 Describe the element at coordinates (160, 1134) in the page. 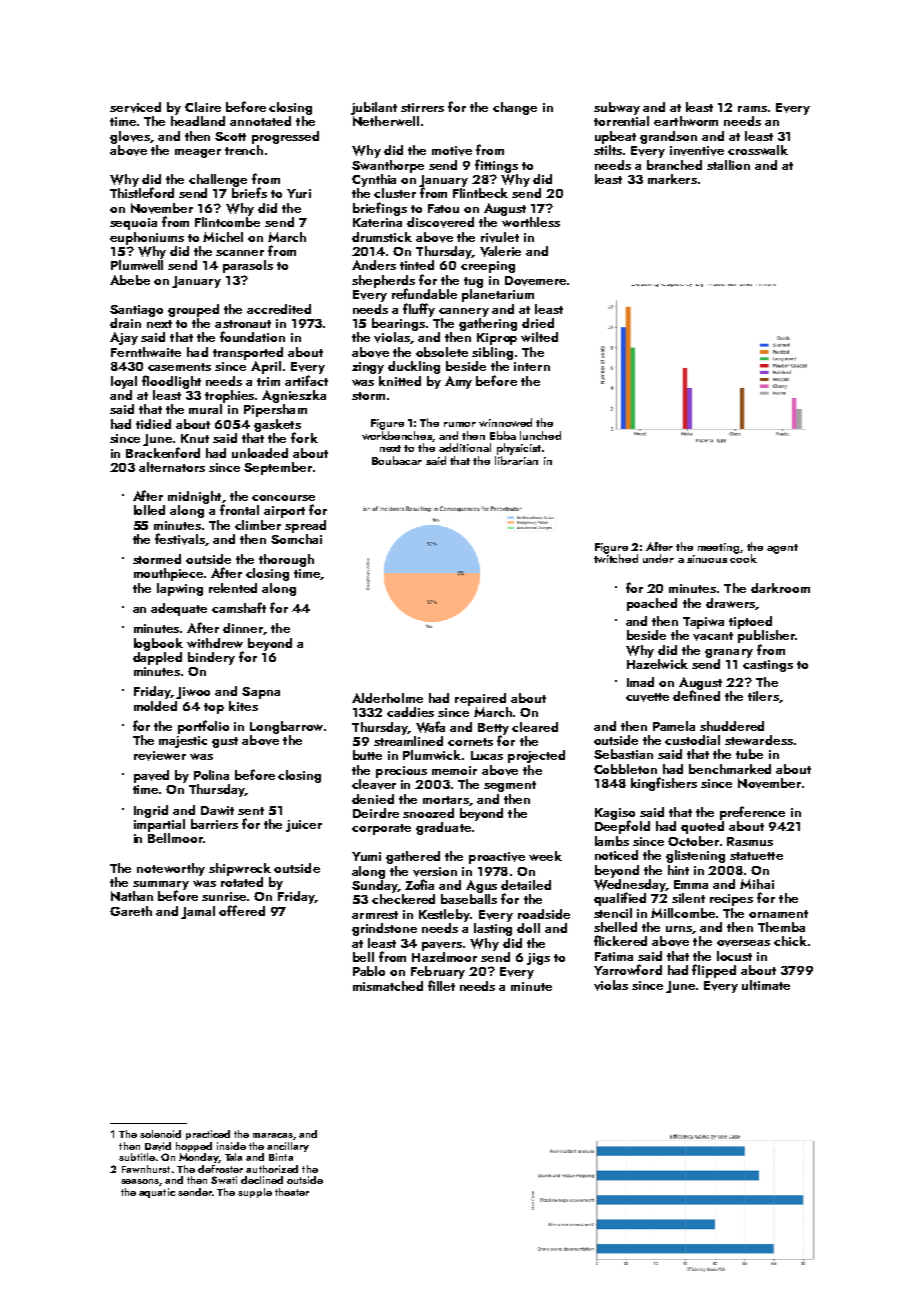

I see `solenoid` at that location.
